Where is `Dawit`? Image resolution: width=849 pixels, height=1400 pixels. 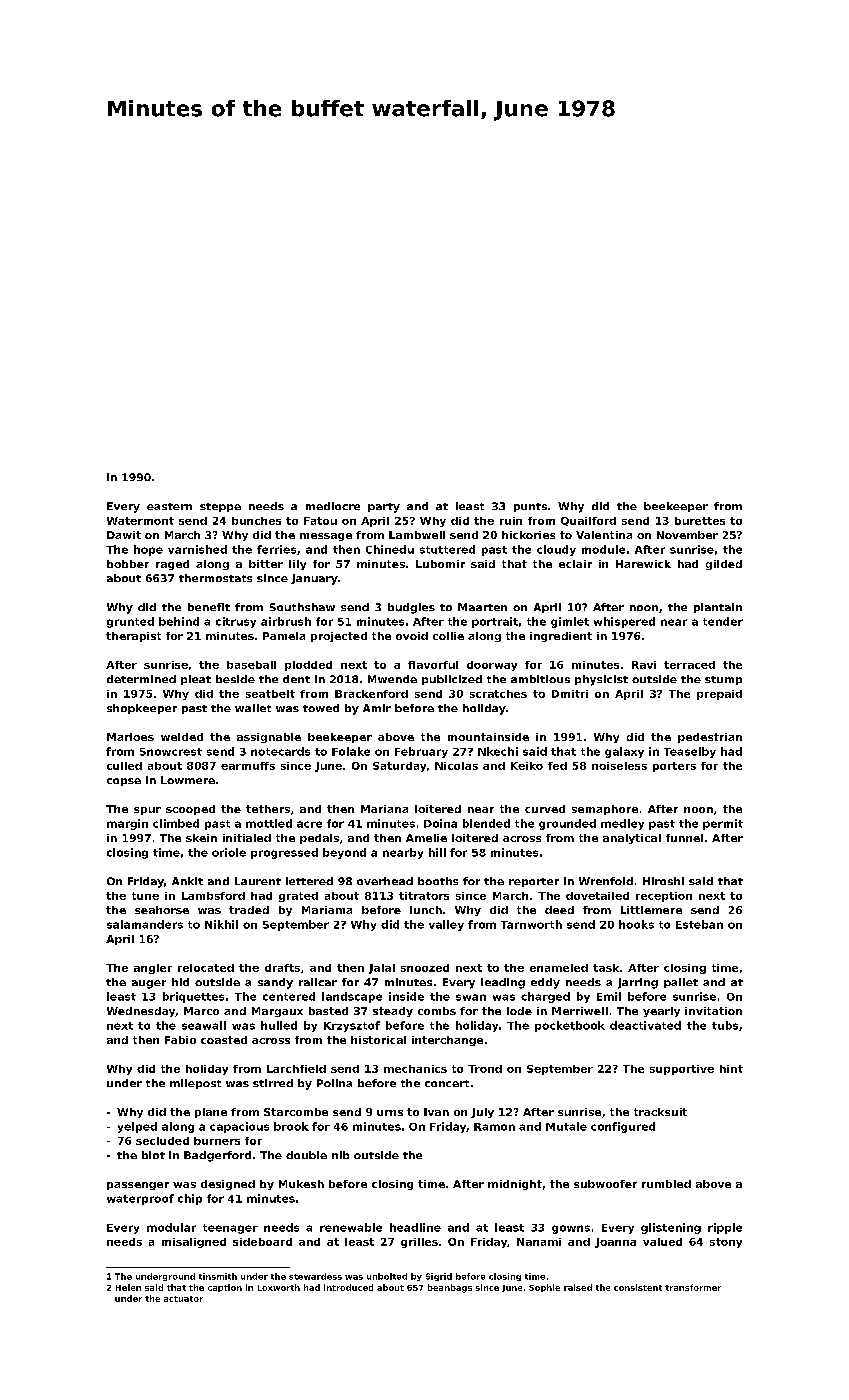 Dawit is located at coordinates (124, 535).
